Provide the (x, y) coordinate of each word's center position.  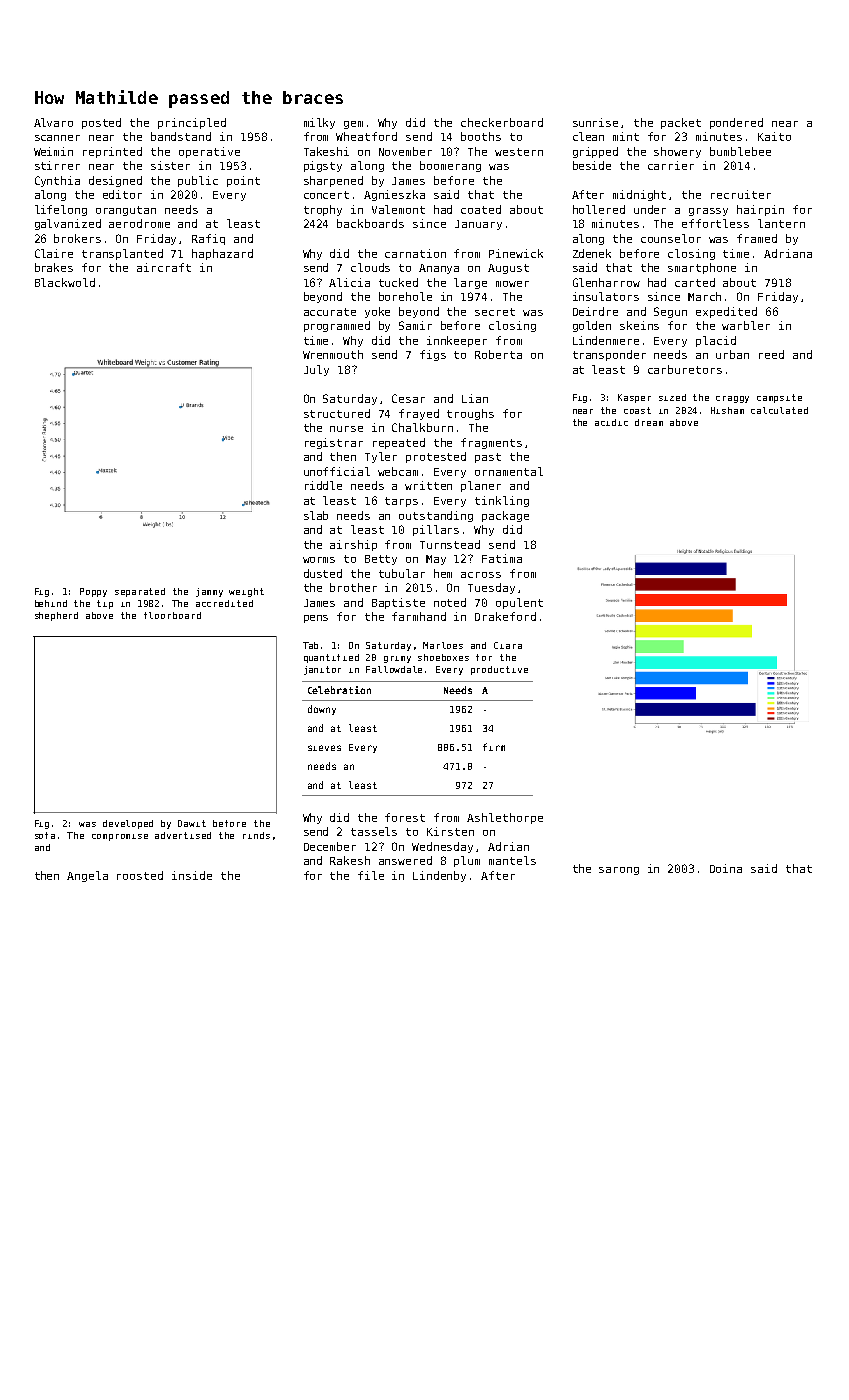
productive (499, 670)
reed (771, 354)
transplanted (122, 254)
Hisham (727, 410)
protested (436, 457)
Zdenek (592, 253)
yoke (377, 312)
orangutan (126, 211)
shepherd (56, 616)
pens (316, 619)
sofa (45, 835)
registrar (334, 443)
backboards (370, 223)
